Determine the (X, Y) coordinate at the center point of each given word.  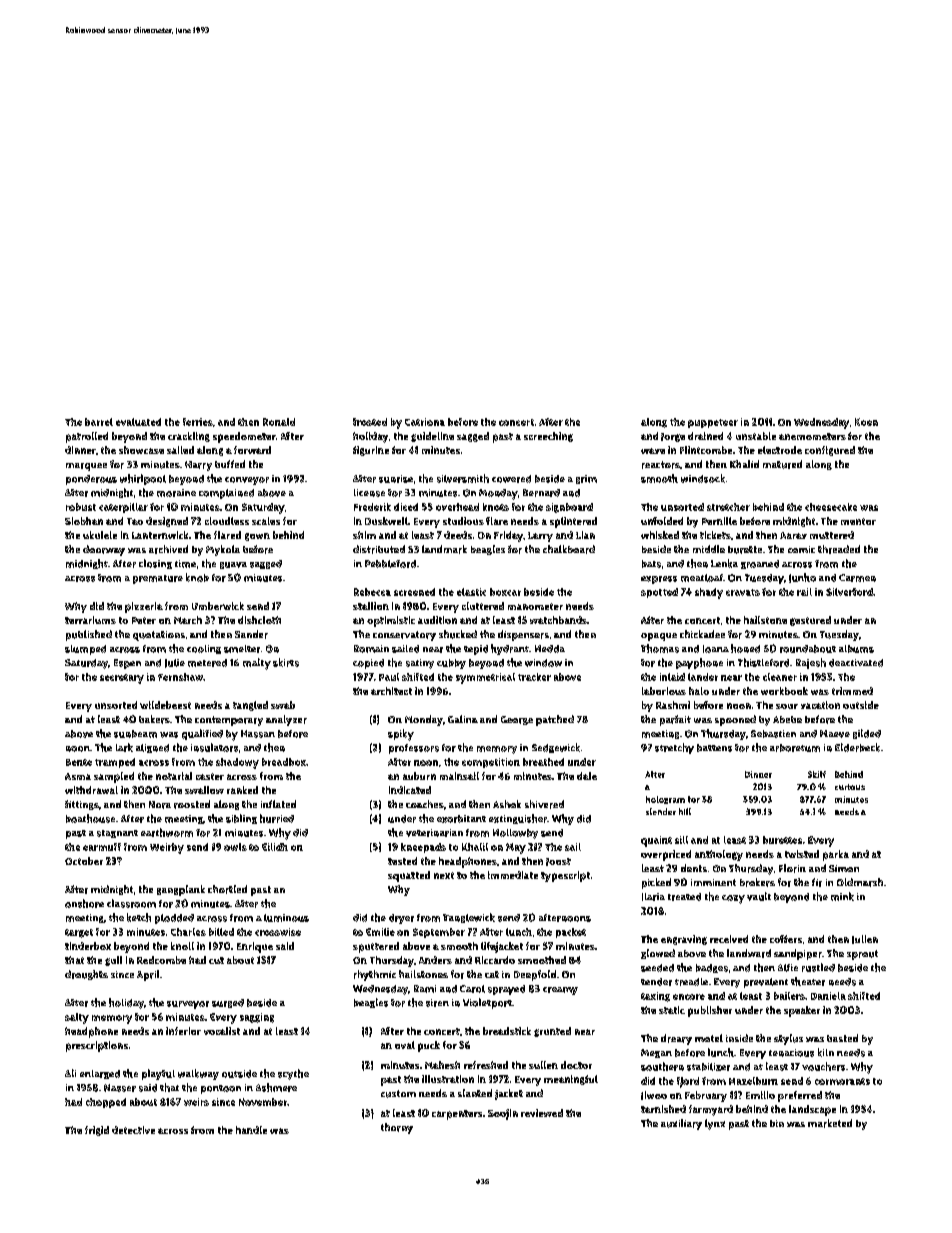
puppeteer (713, 423)
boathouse (90, 818)
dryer (401, 919)
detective (133, 1130)
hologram (665, 800)
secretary (122, 679)
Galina (463, 719)
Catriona (425, 422)
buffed (230, 464)
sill (681, 840)
